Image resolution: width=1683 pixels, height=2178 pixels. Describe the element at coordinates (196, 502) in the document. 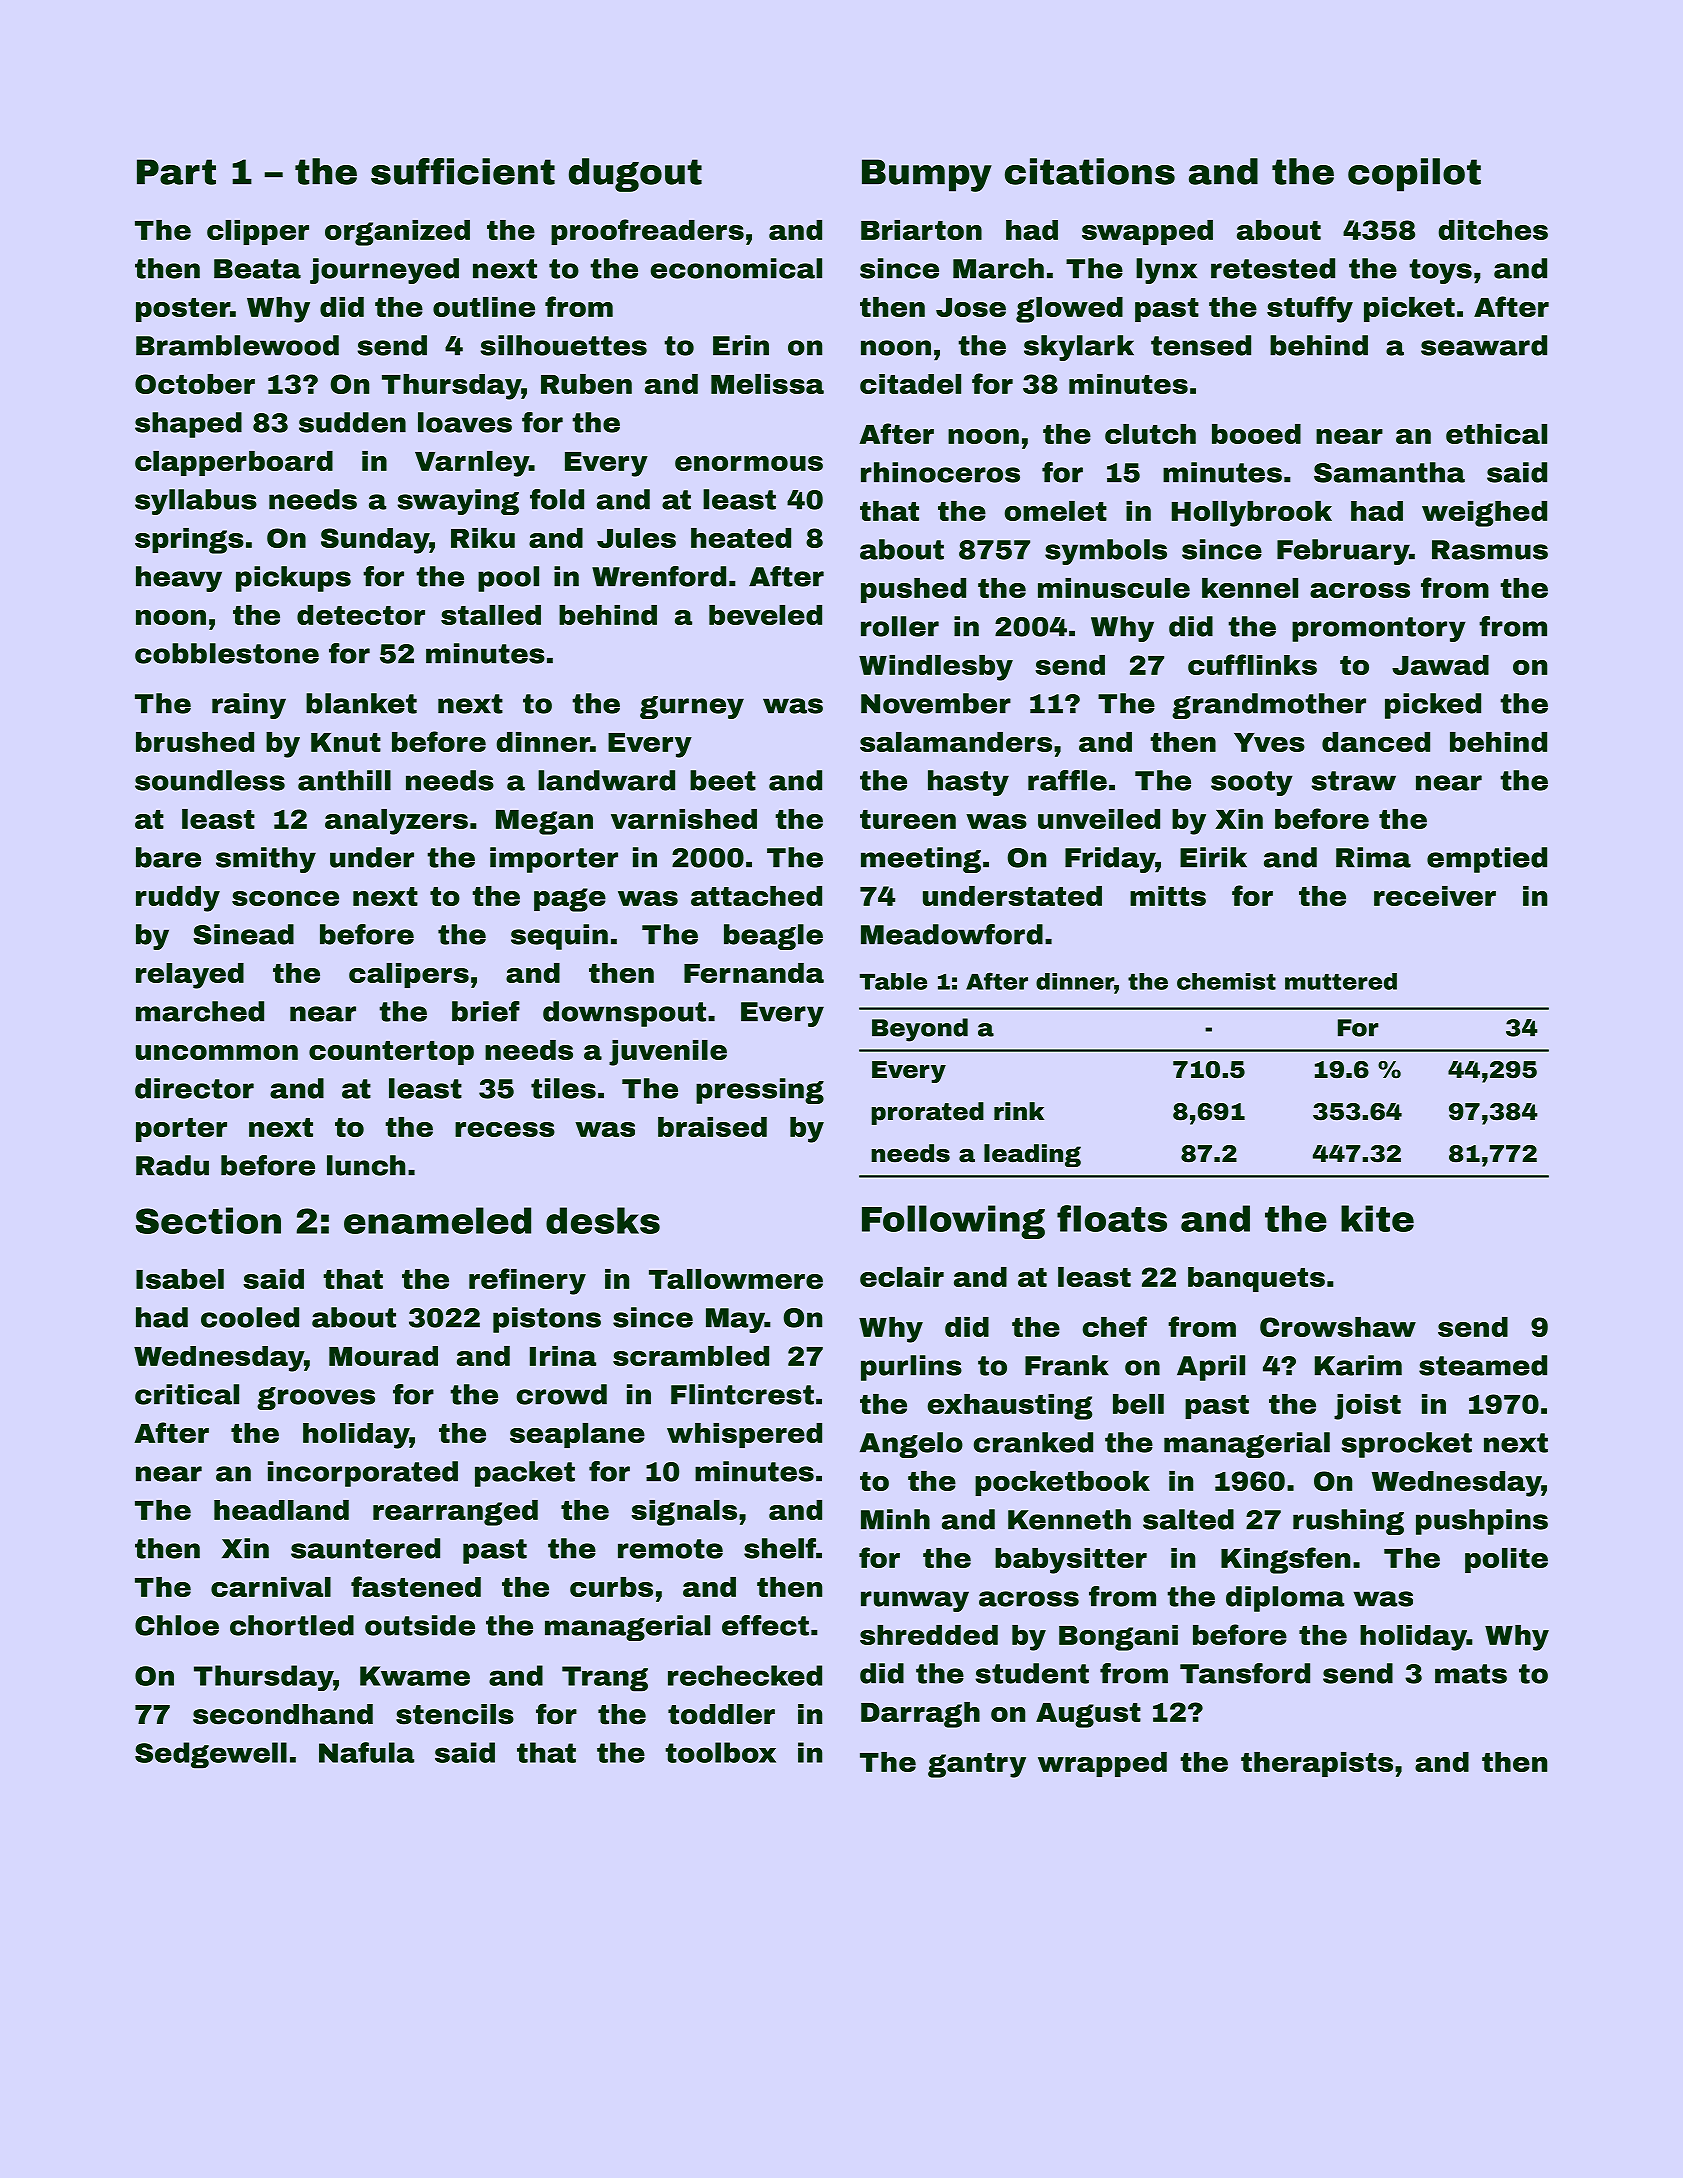

I see `syllabus` at that location.
